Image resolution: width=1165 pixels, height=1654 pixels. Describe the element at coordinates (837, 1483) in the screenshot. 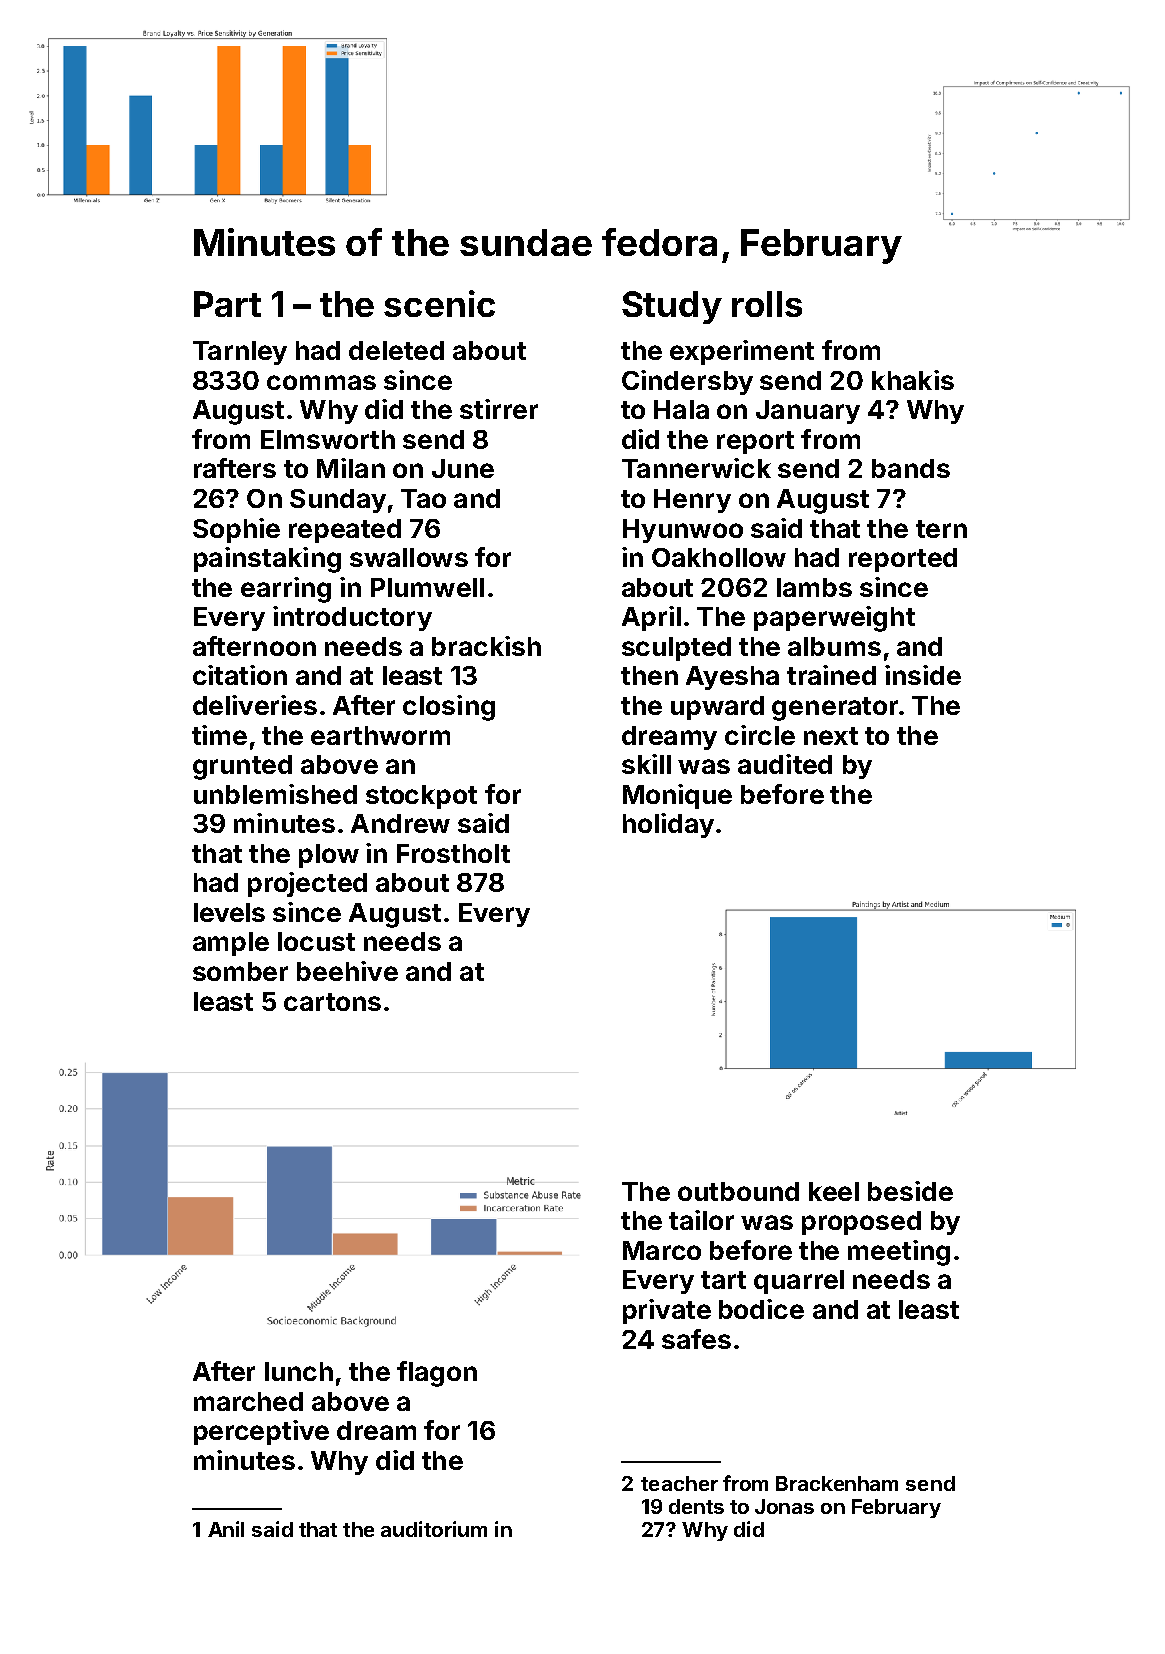

I see `Brackenham` at that location.
